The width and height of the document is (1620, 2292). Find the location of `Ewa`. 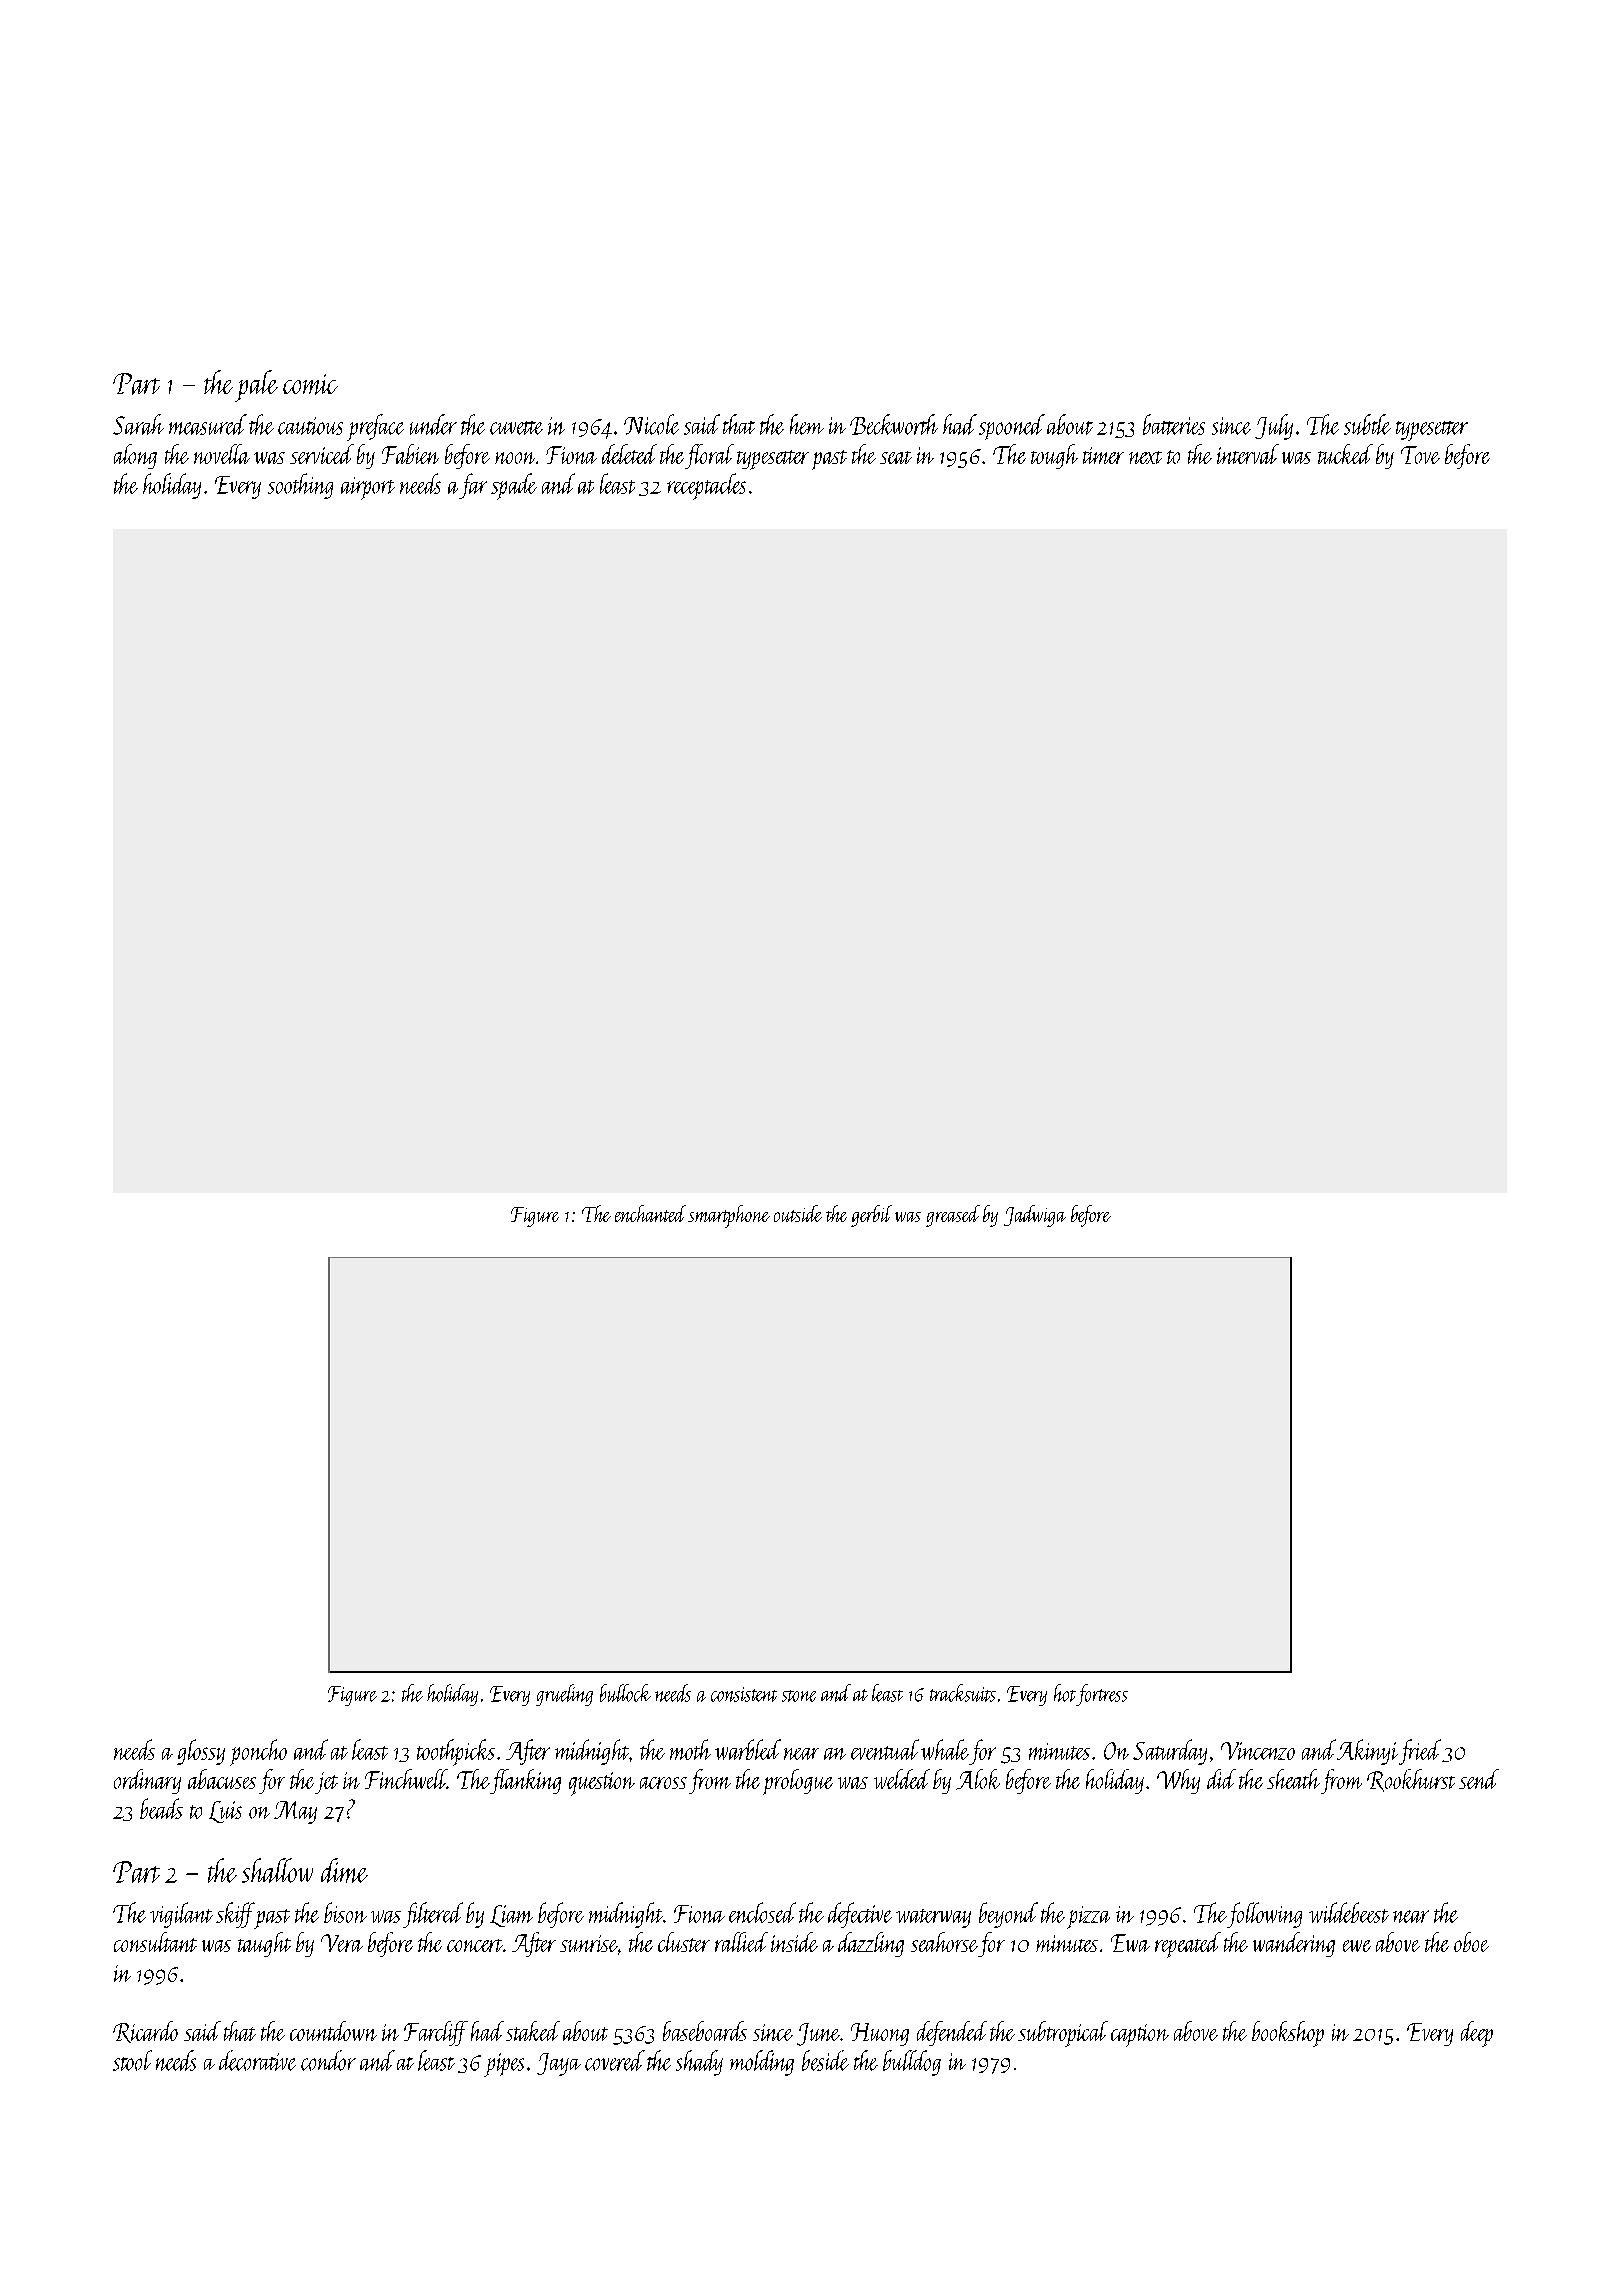

Ewa is located at coordinates (1130, 1943).
